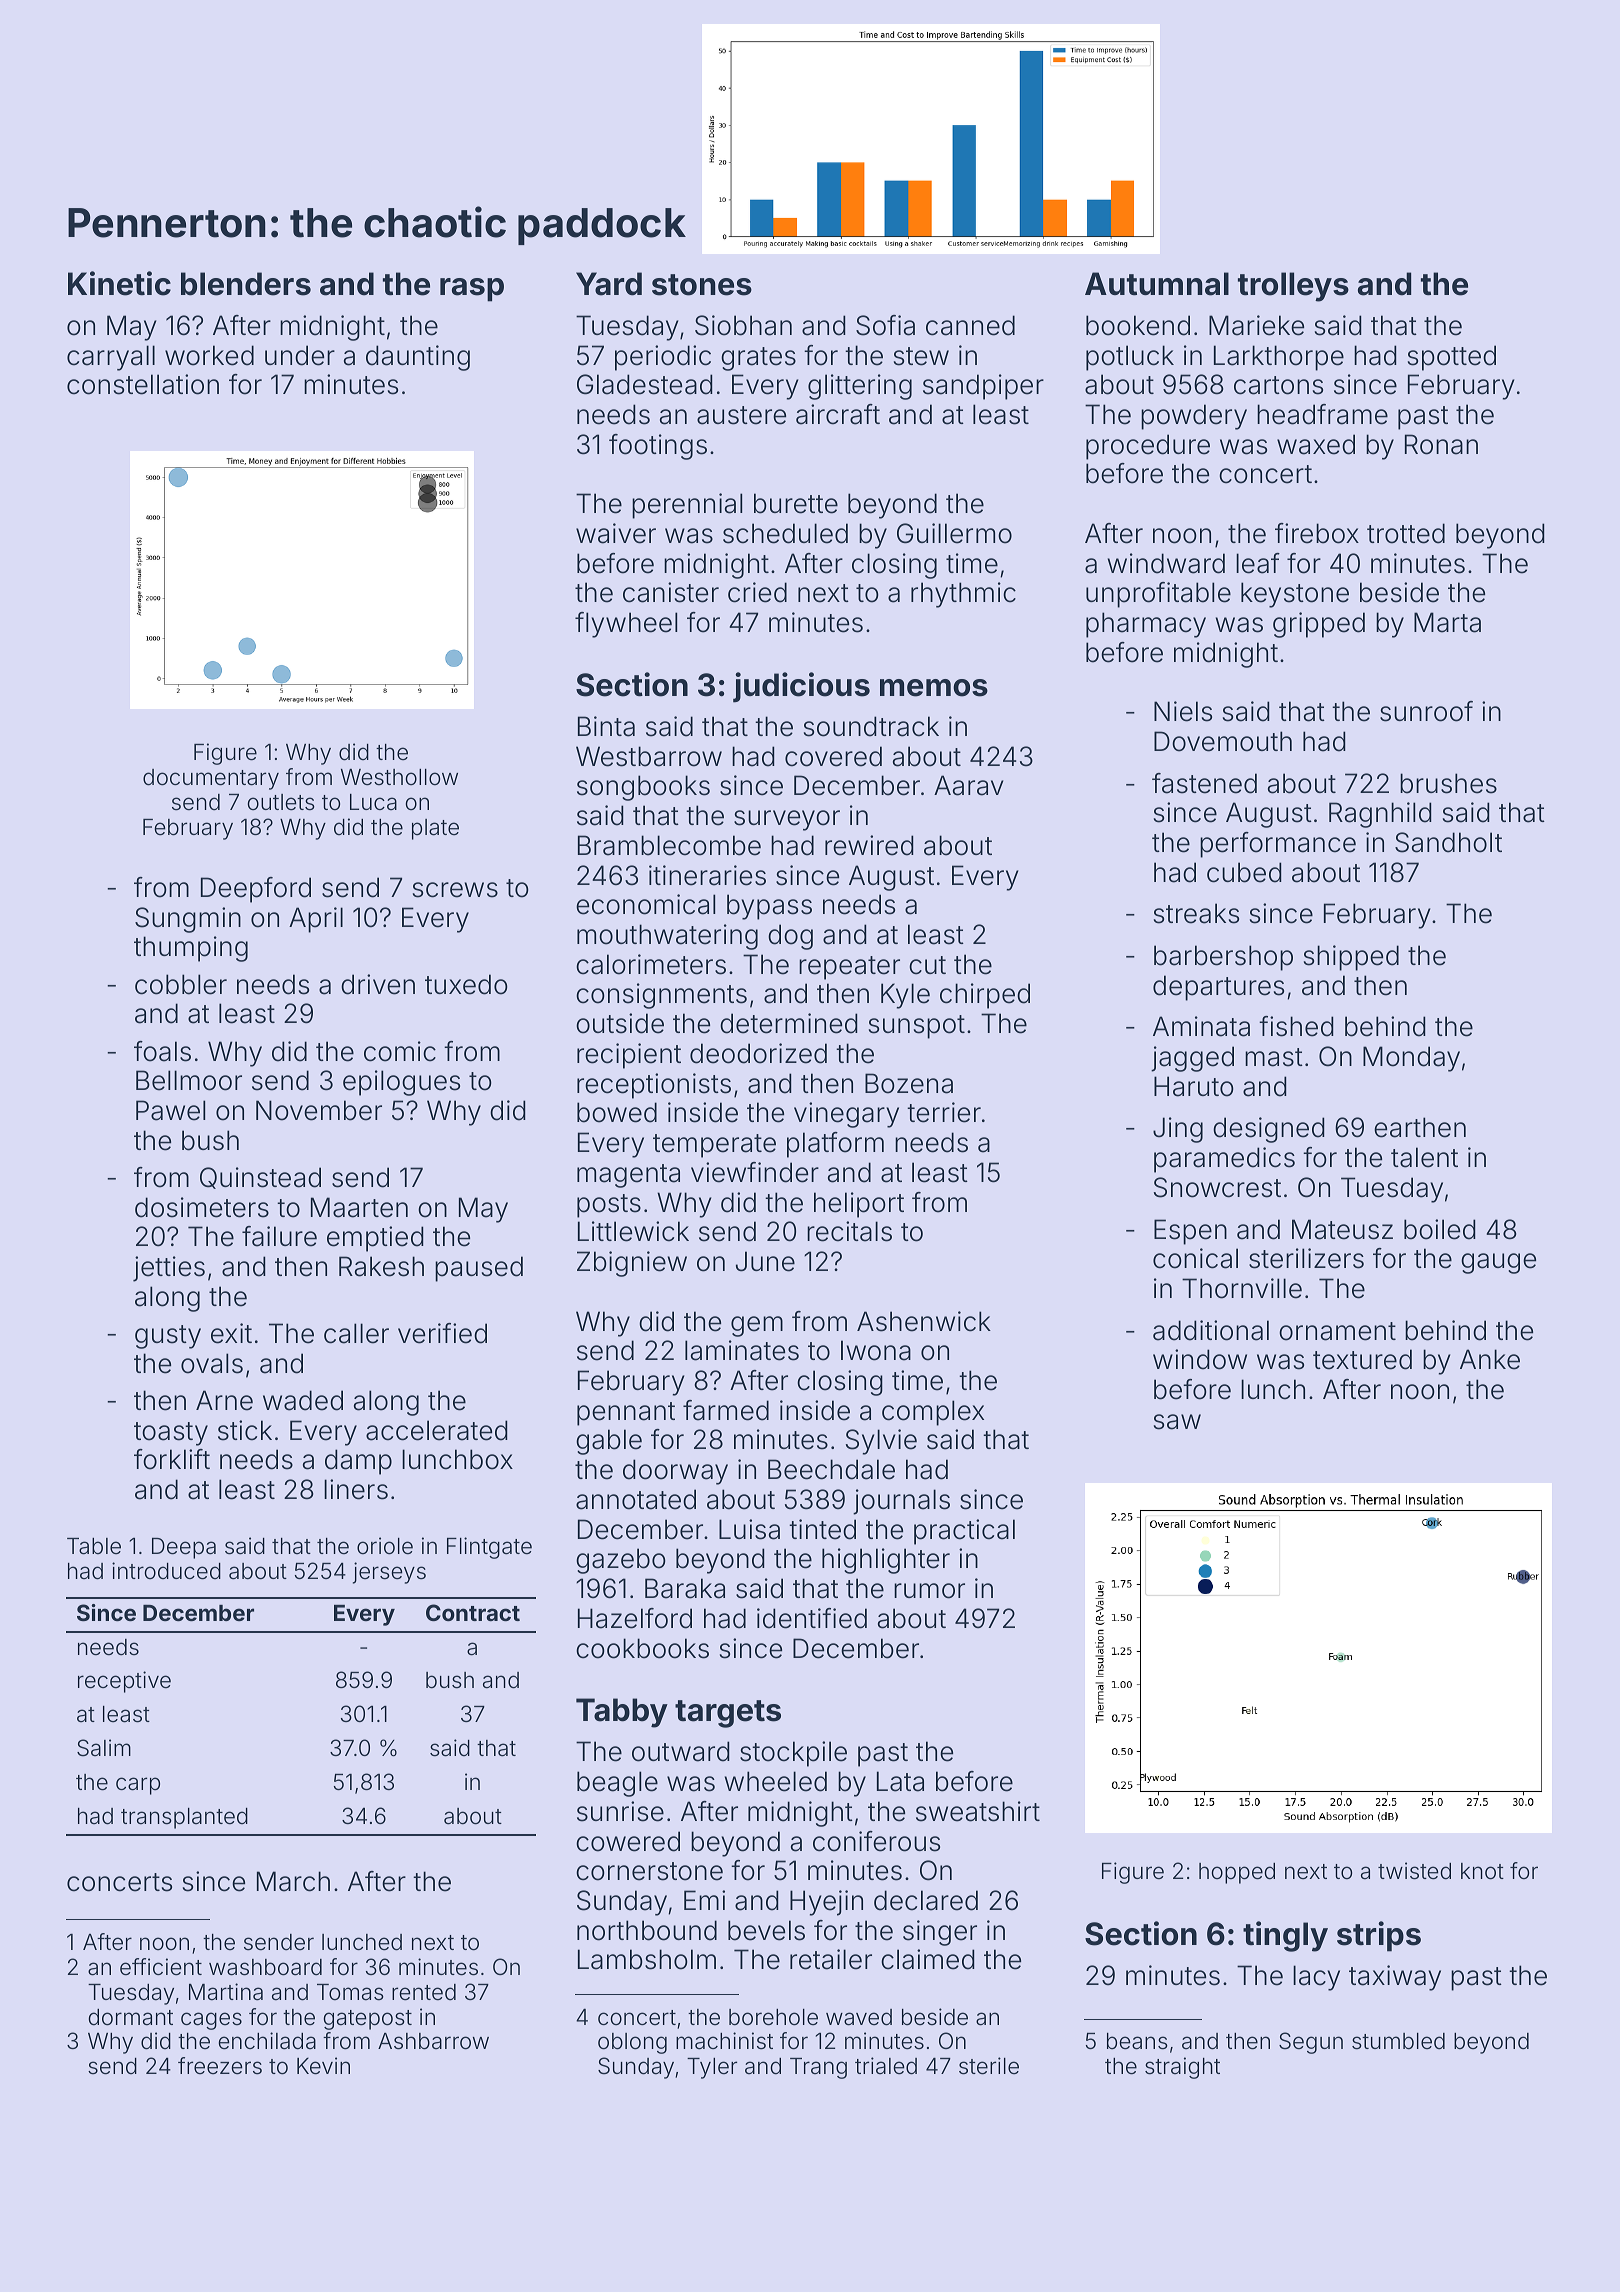 The height and width of the screenshot is (2292, 1620). What do you see at coordinates (1482, 1871) in the screenshot?
I see `knot` at bounding box center [1482, 1871].
